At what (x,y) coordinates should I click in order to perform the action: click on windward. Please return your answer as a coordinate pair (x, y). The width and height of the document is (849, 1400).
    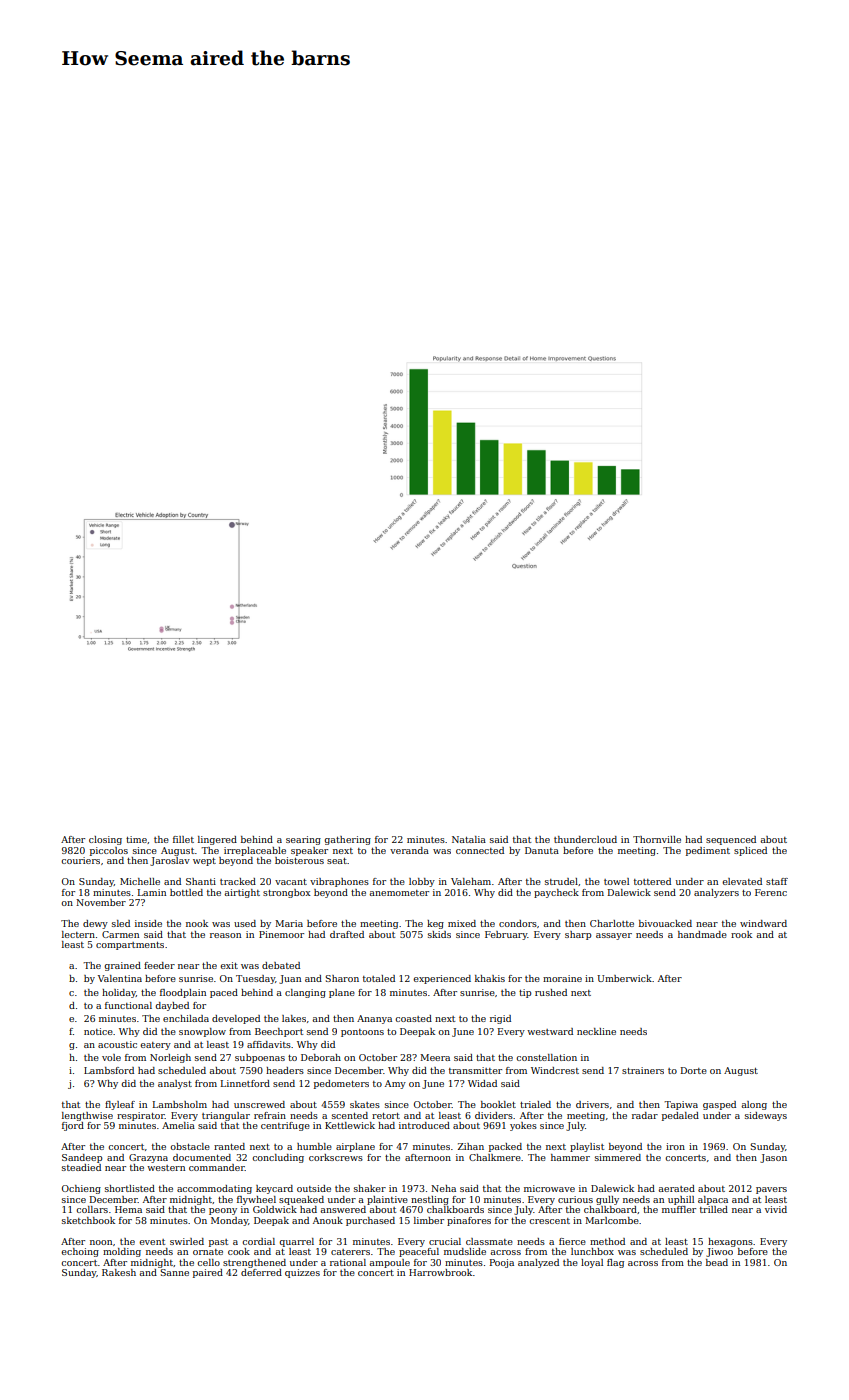
    Looking at the image, I should click on (763, 923).
